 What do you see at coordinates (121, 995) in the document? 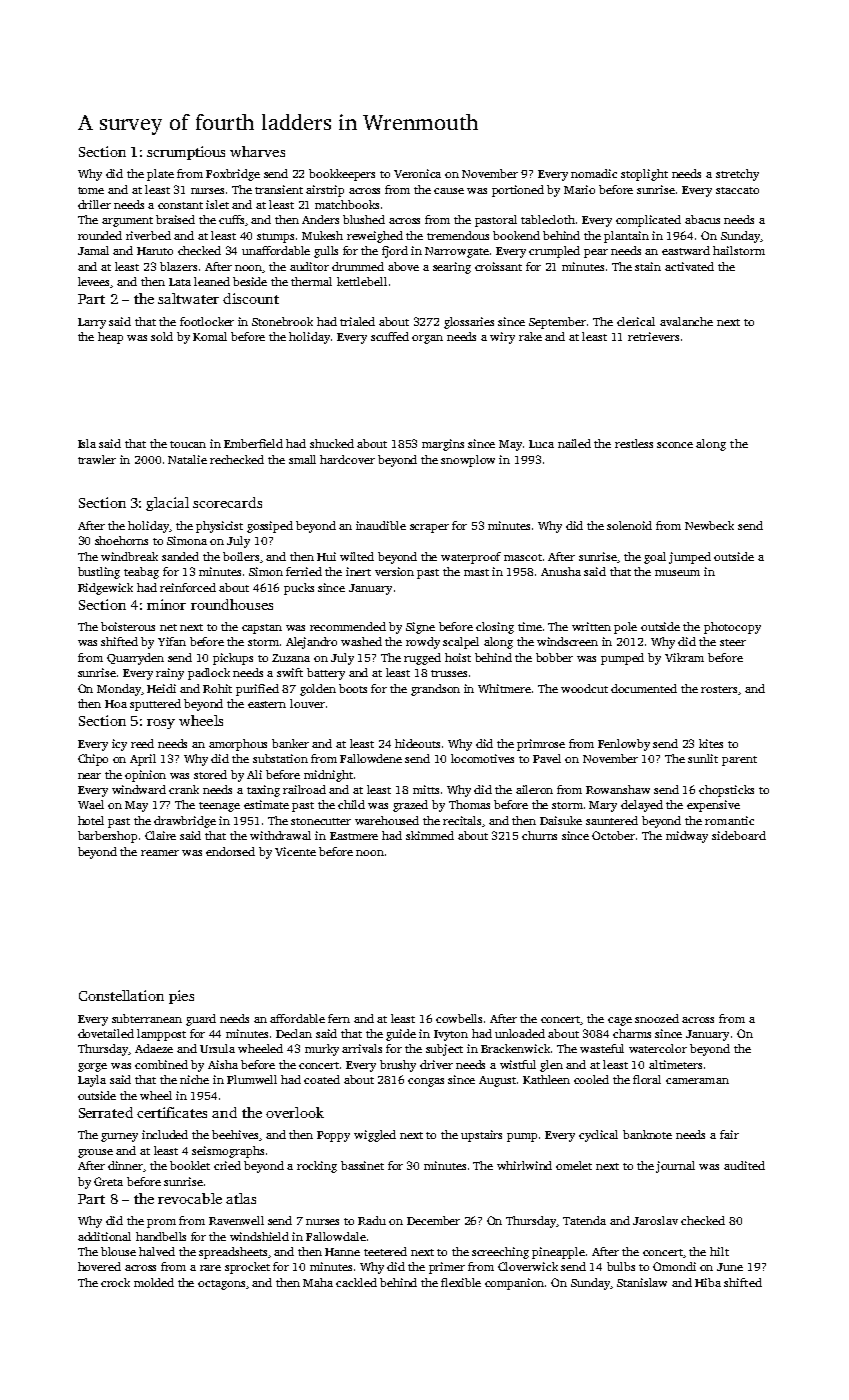
I see `Constellation` at bounding box center [121, 995].
